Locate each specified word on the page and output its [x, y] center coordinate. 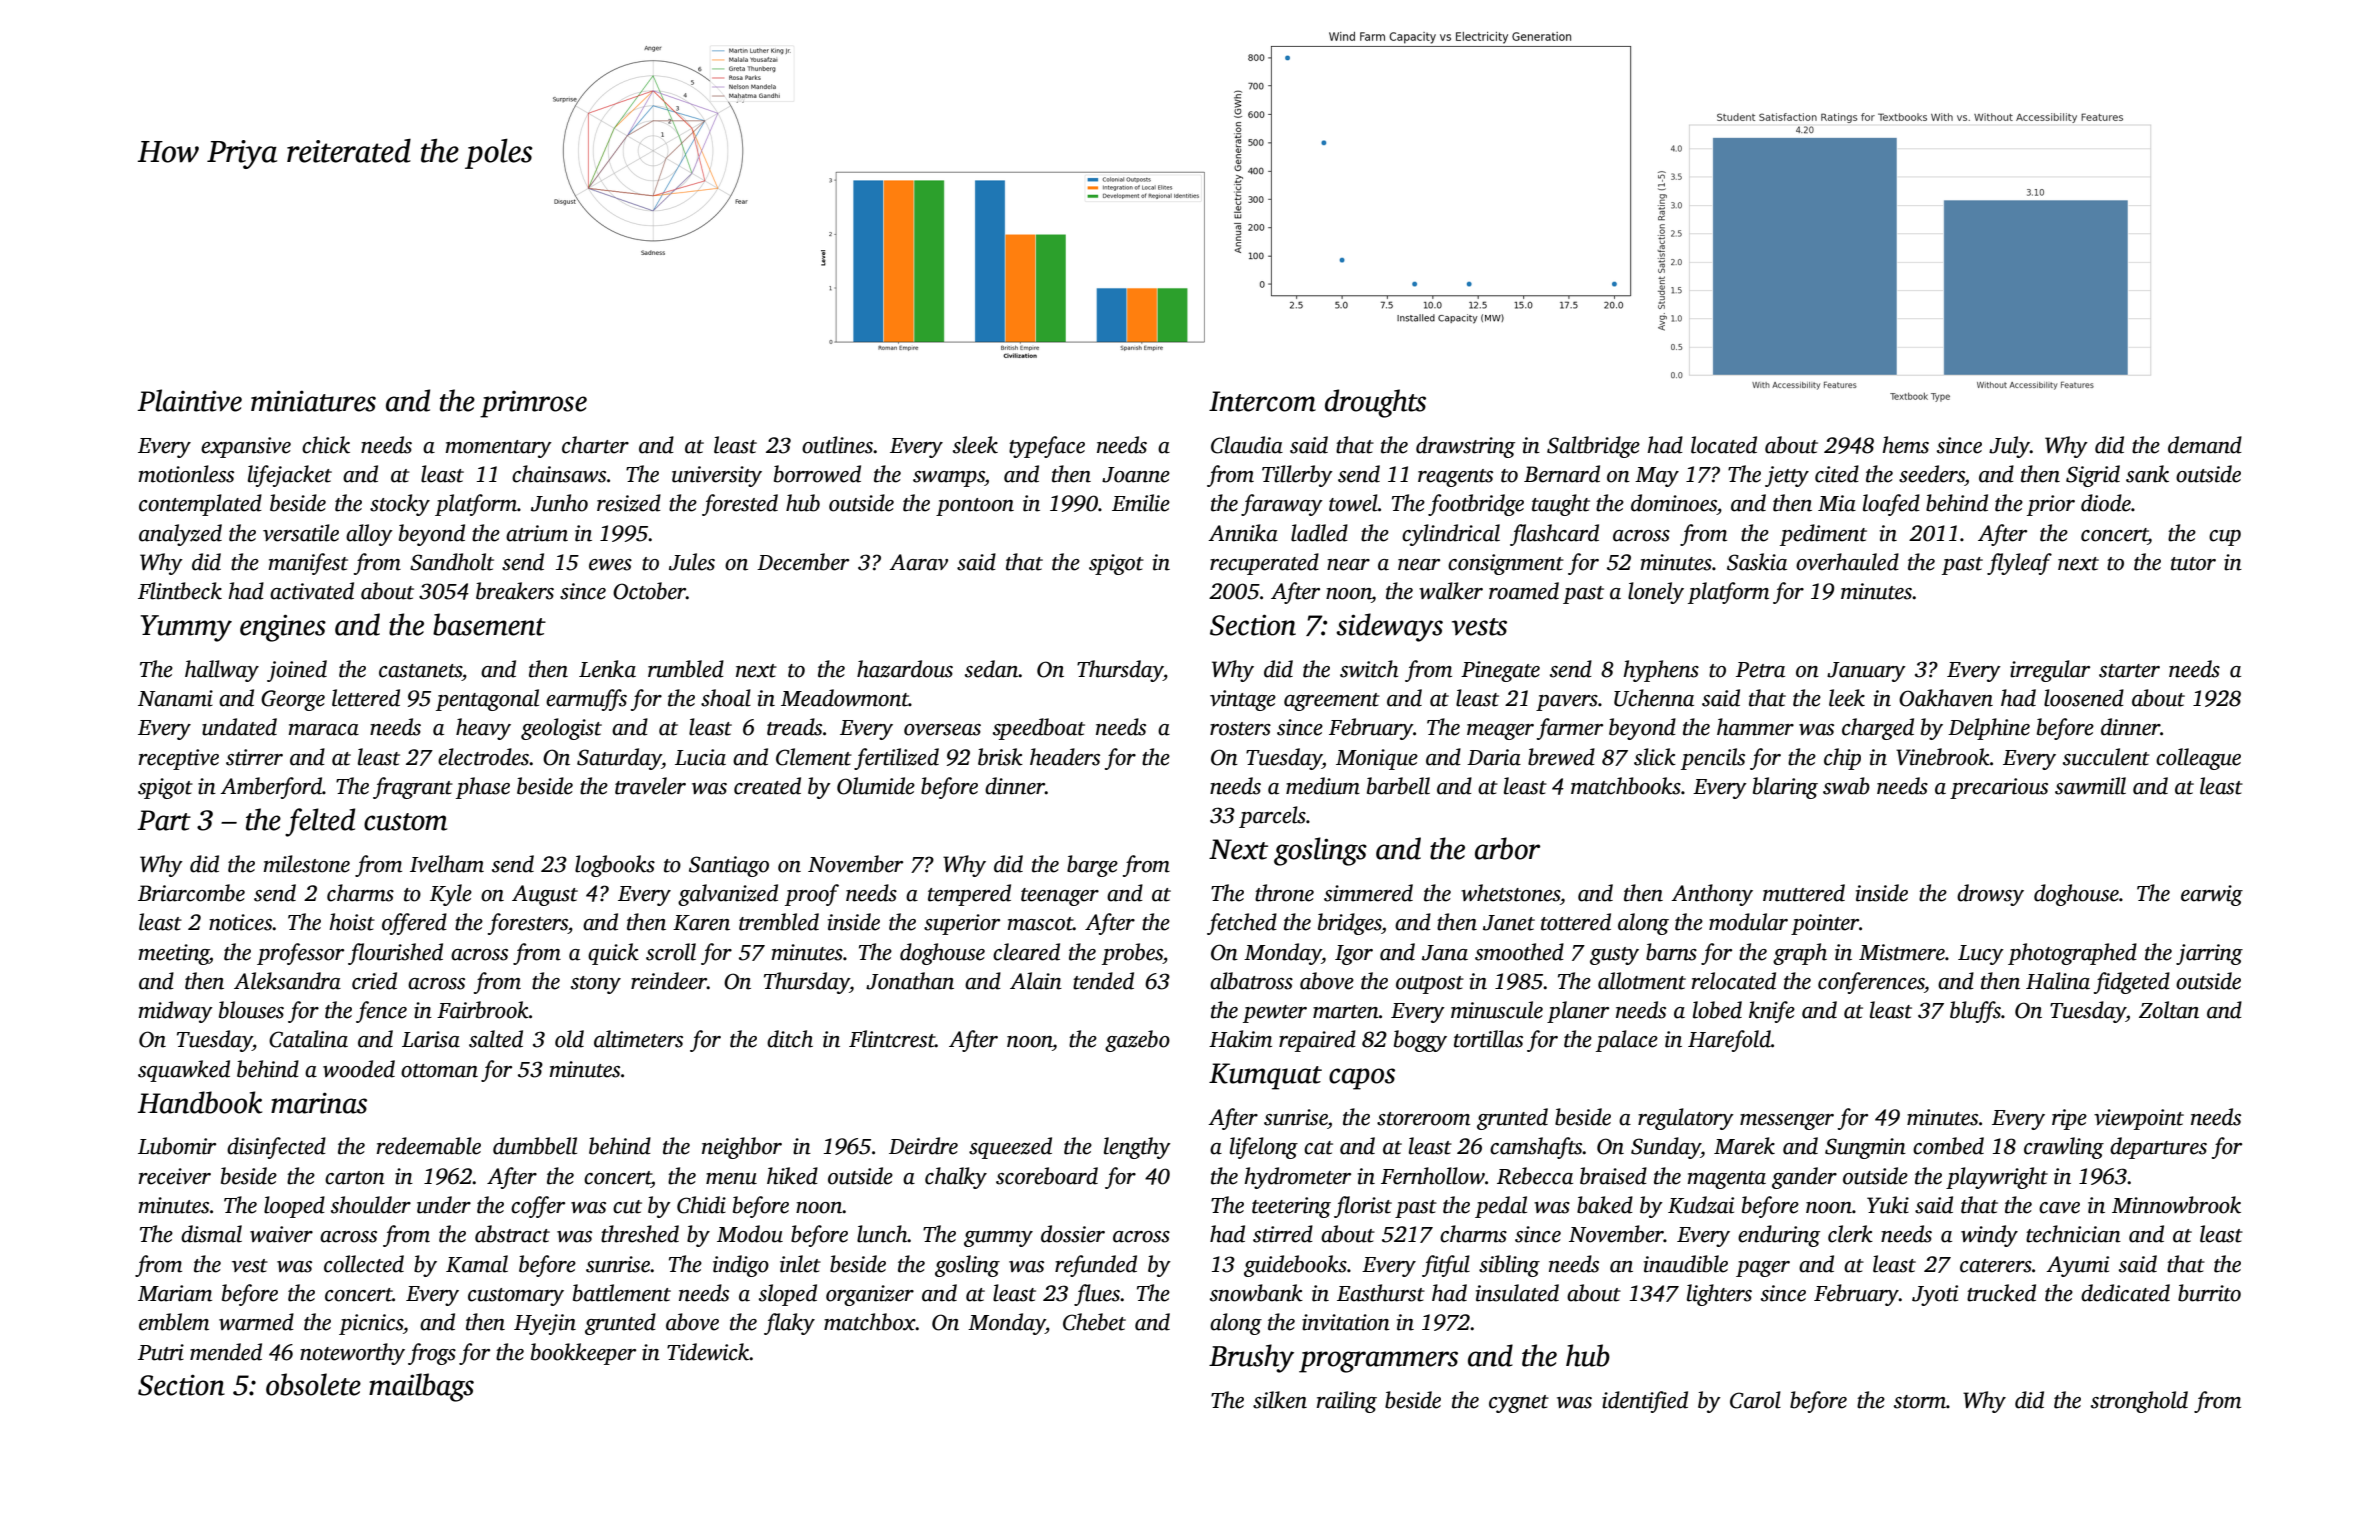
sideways [1389, 627]
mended [226, 1352]
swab [1846, 786]
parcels [1272, 817]
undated [239, 727]
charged [1878, 729]
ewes [610, 565]
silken [1280, 1400]
